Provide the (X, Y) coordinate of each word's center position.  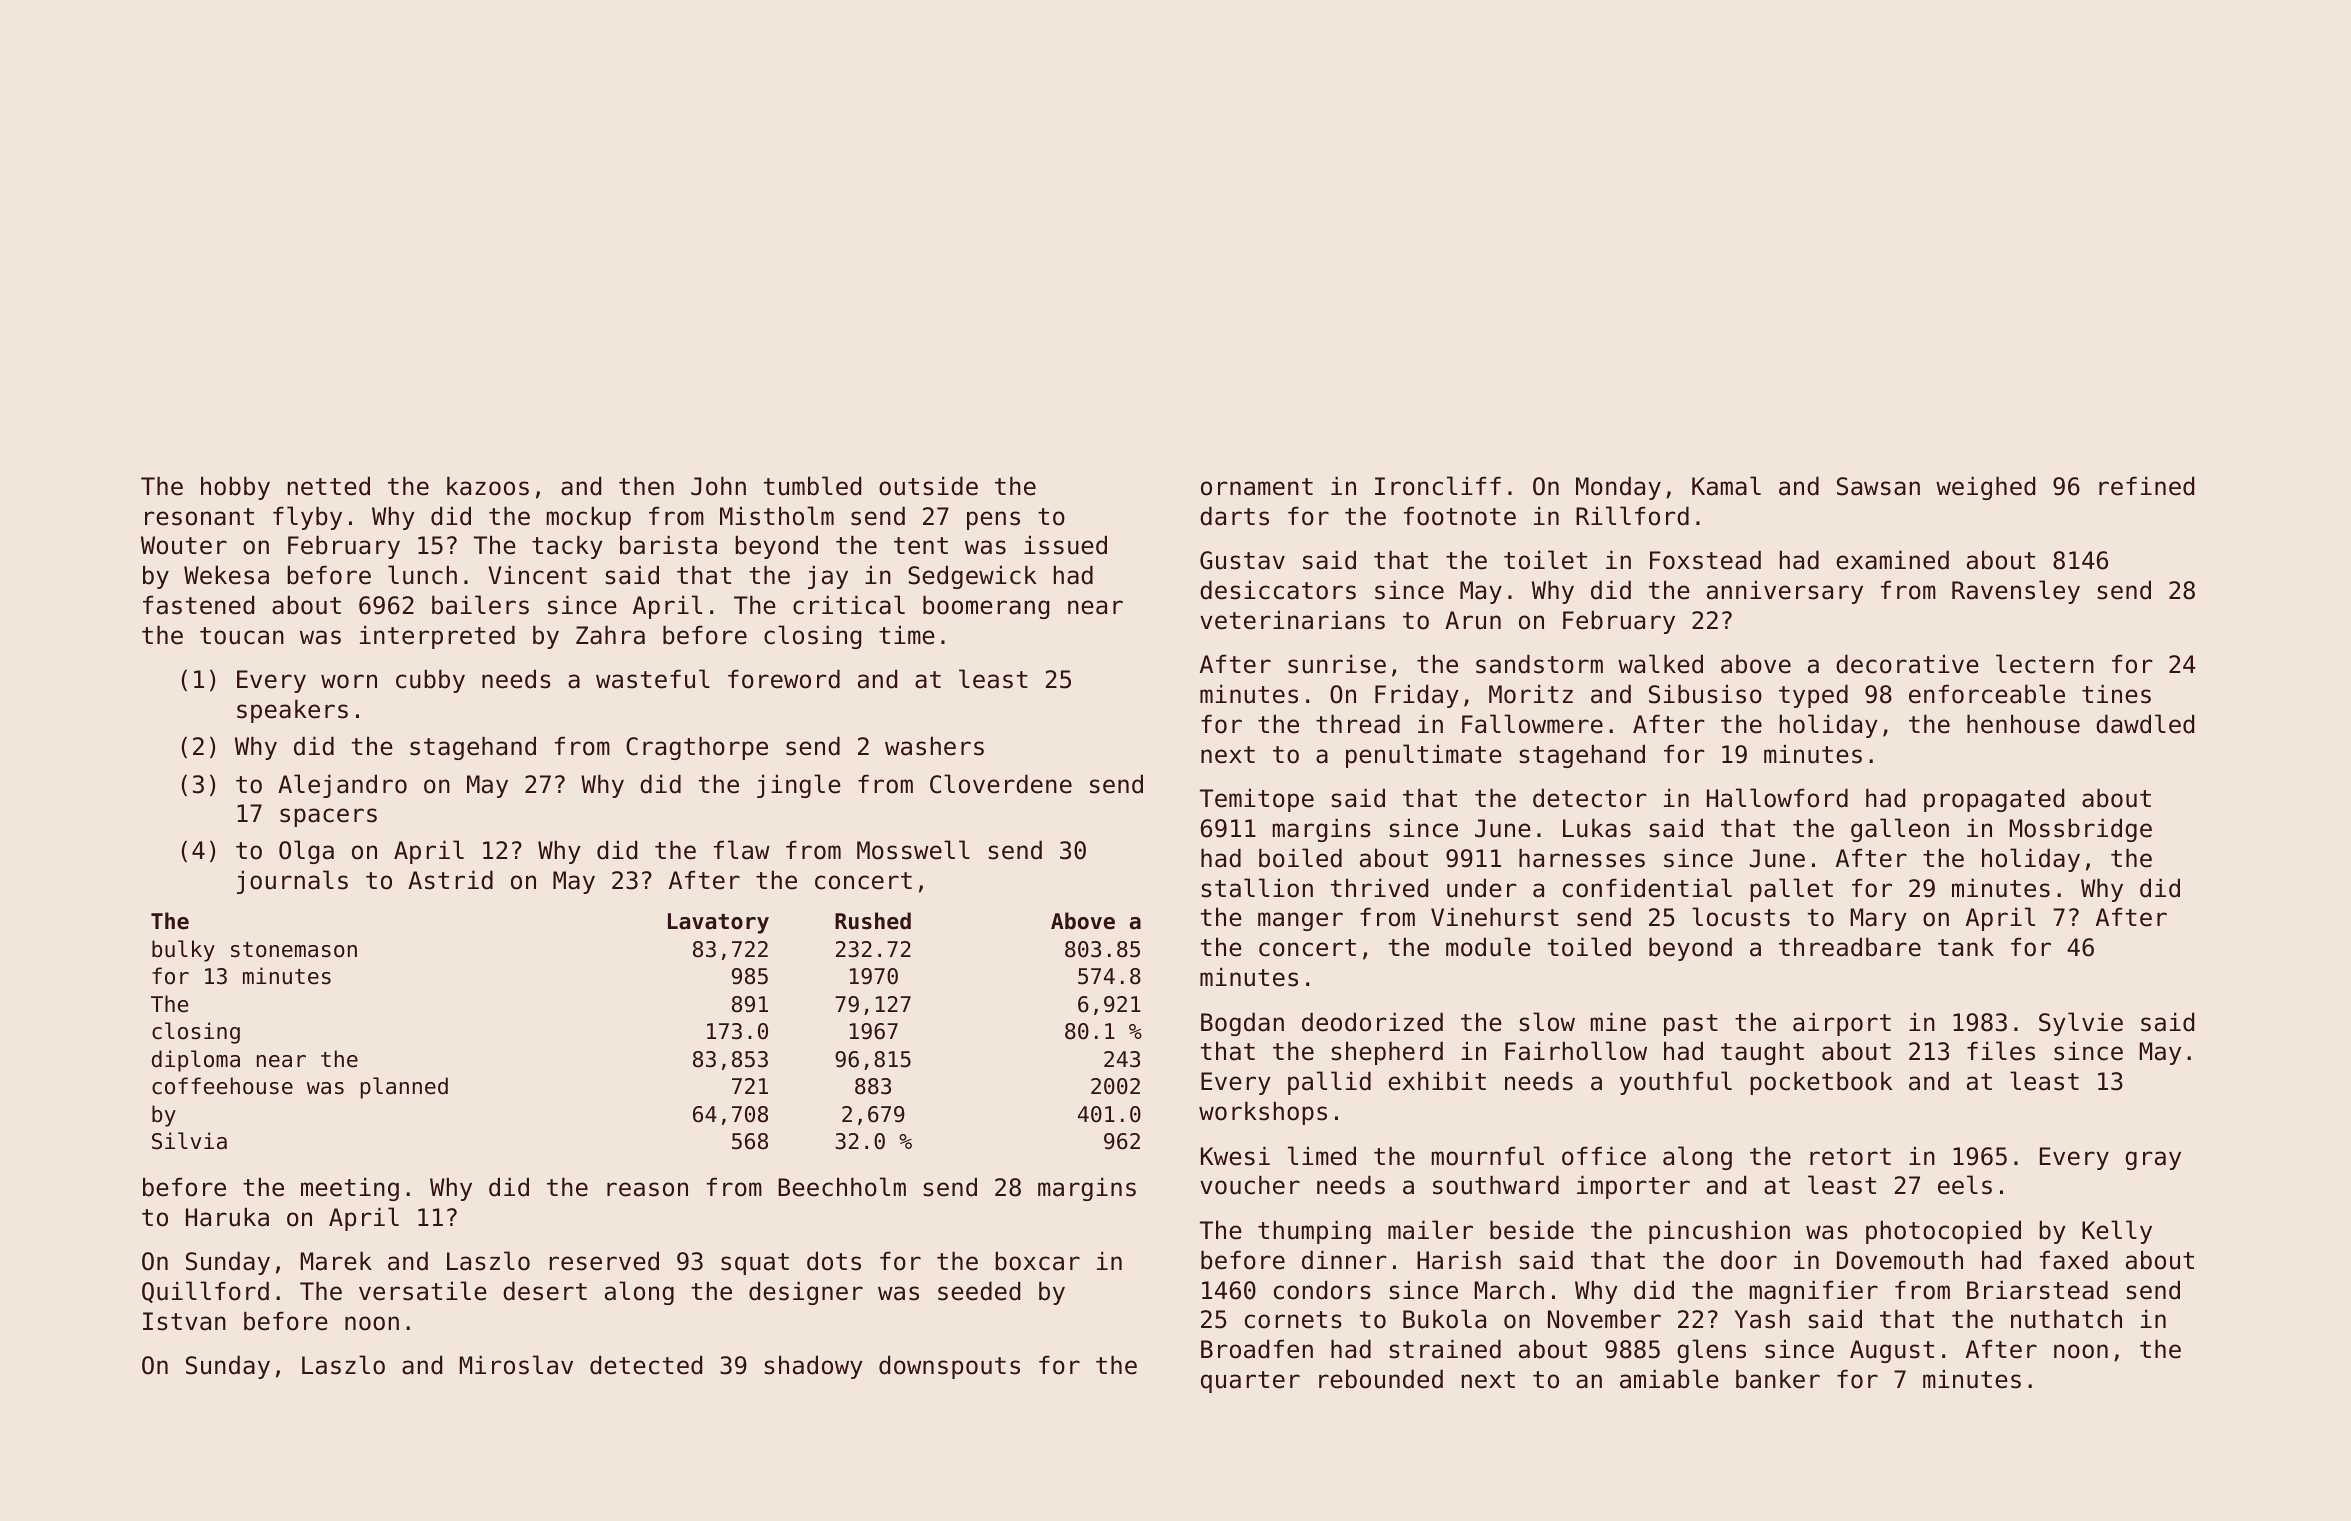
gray (2153, 1160)
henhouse (2023, 724)
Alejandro (342, 786)
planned (404, 1088)
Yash (1762, 1319)
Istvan (184, 1321)
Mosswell (913, 850)
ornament (1257, 487)
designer (806, 1293)
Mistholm (777, 516)
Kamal (1726, 486)
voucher (1250, 1185)
